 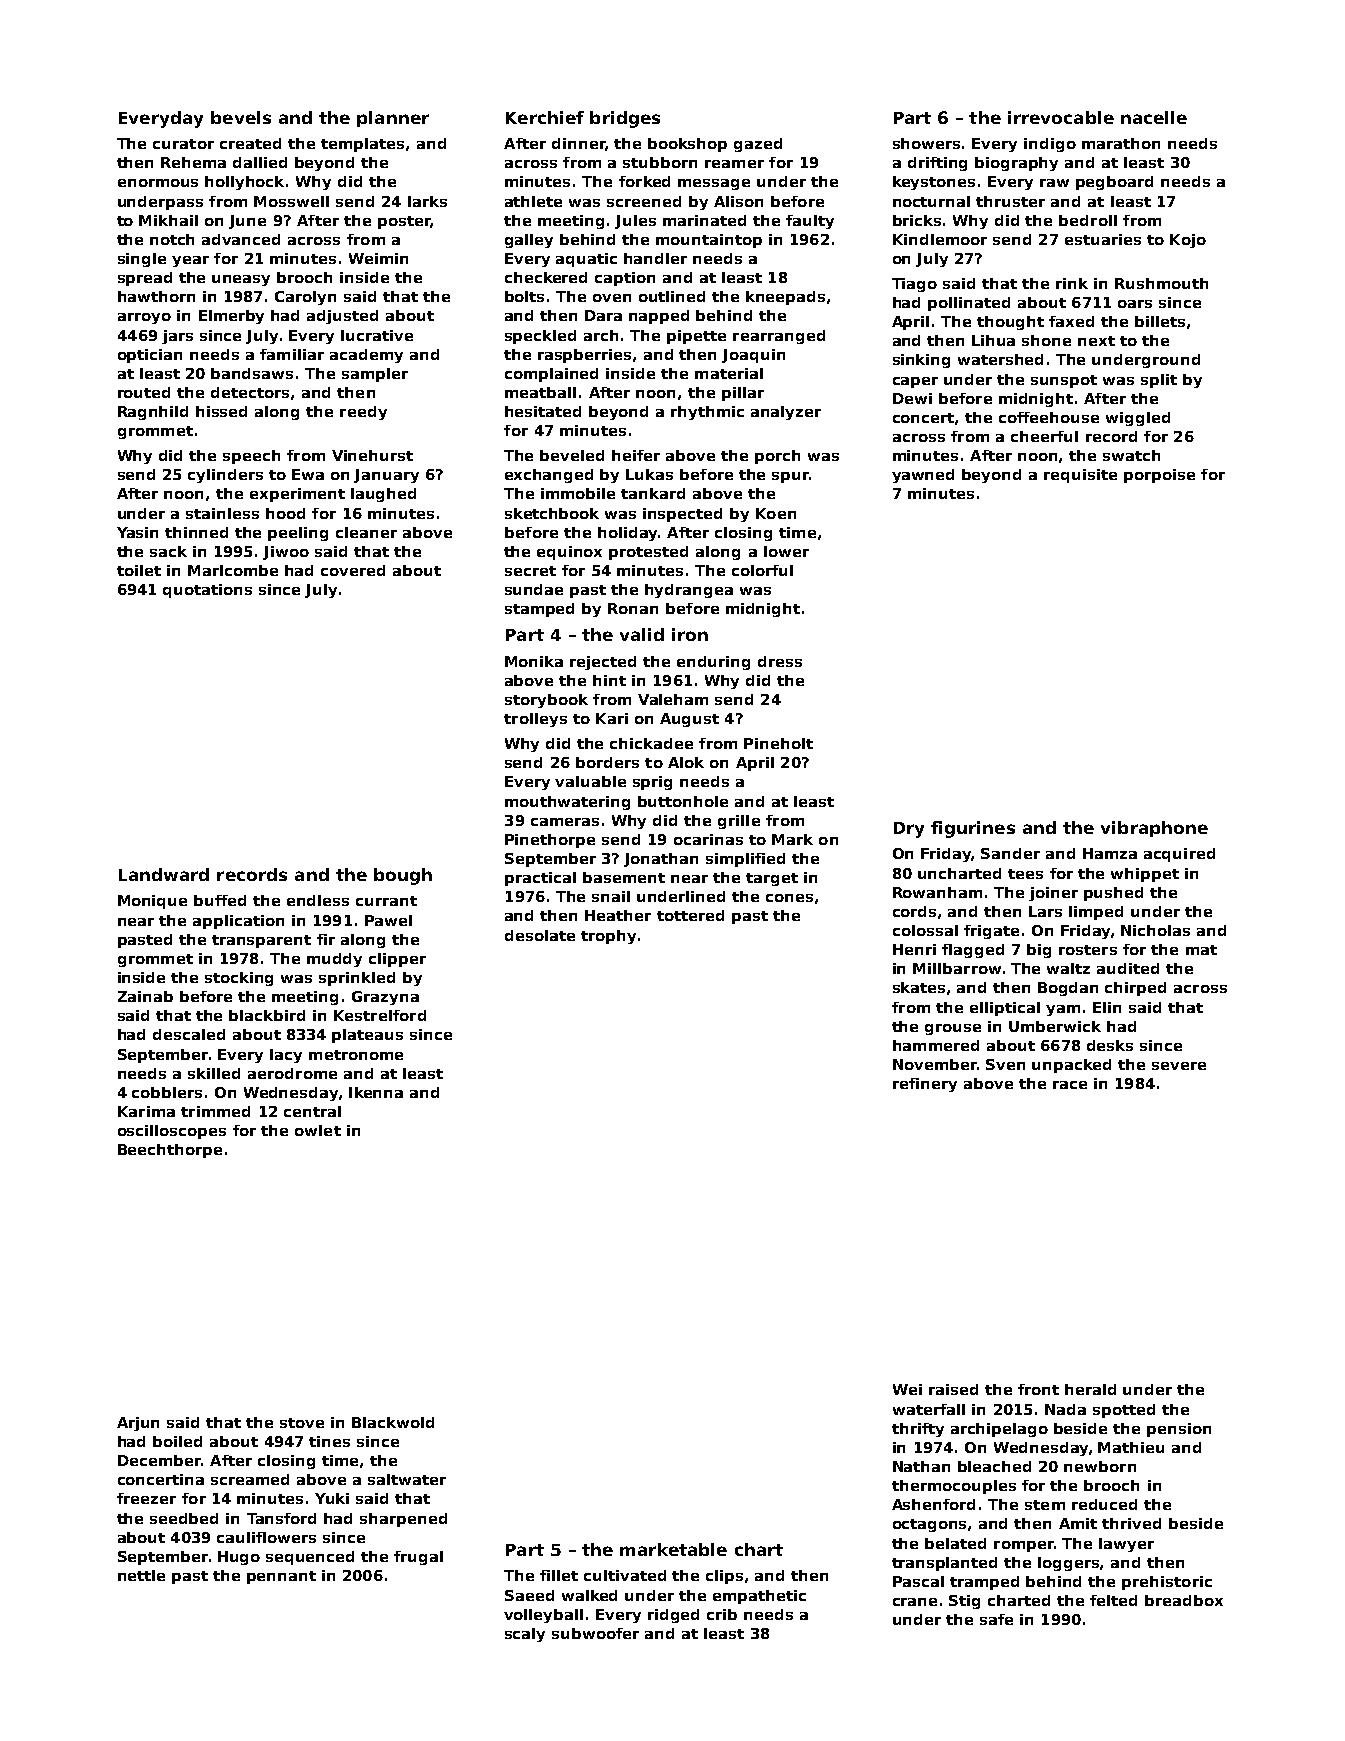 I want to click on bookshop, so click(x=687, y=145).
